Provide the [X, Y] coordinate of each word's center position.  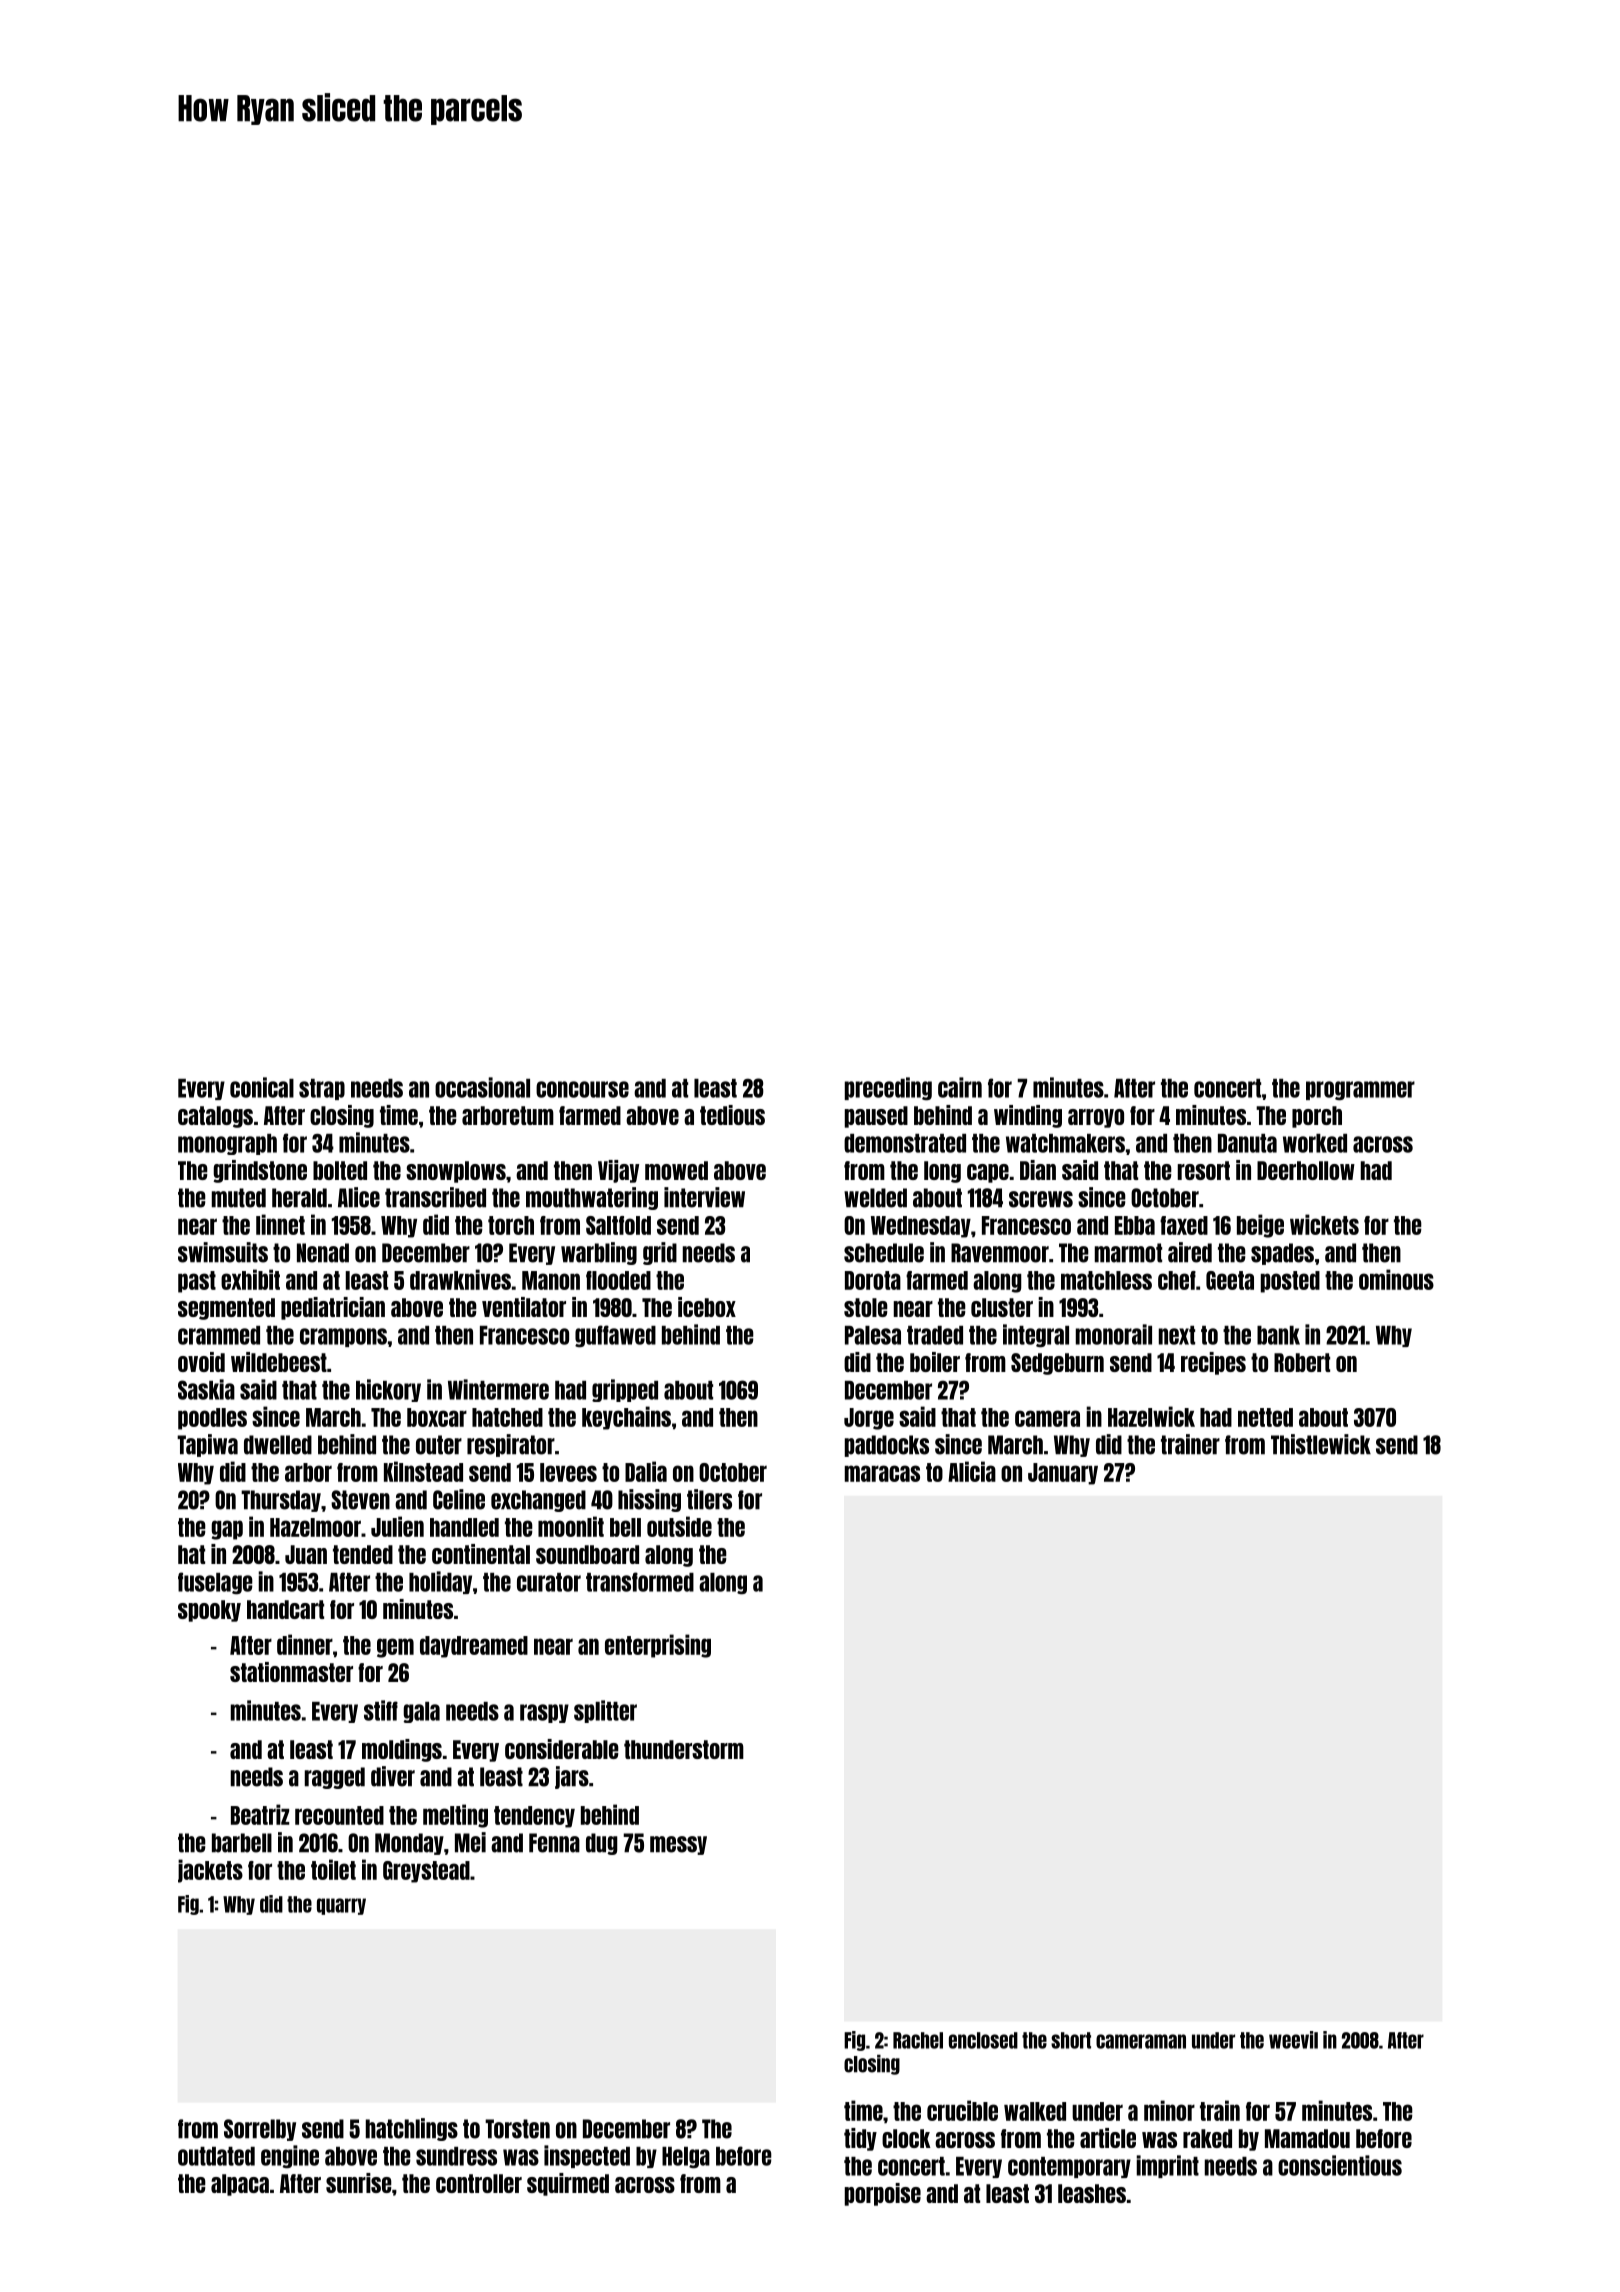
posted [1290, 1282]
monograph [227, 1144]
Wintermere [498, 1389]
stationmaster [291, 1672]
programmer [1360, 1091]
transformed [640, 1582]
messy [678, 1845]
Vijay [618, 1171]
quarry [341, 1906]
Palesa [873, 1335]
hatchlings [412, 2129]
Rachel [918, 2040]
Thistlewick [1321, 1444]
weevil [1293, 2040]
